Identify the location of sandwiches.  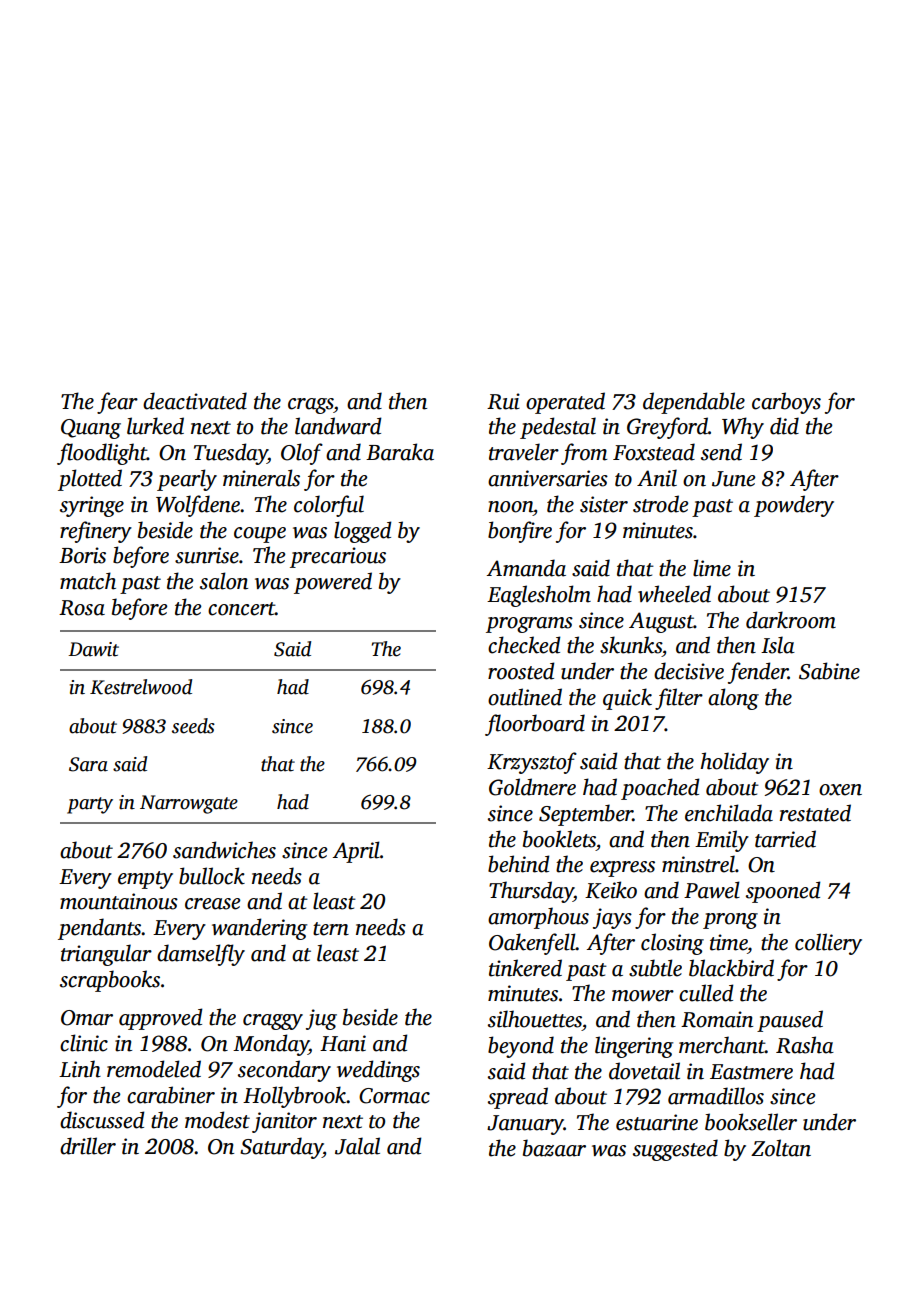
(224, 850).
